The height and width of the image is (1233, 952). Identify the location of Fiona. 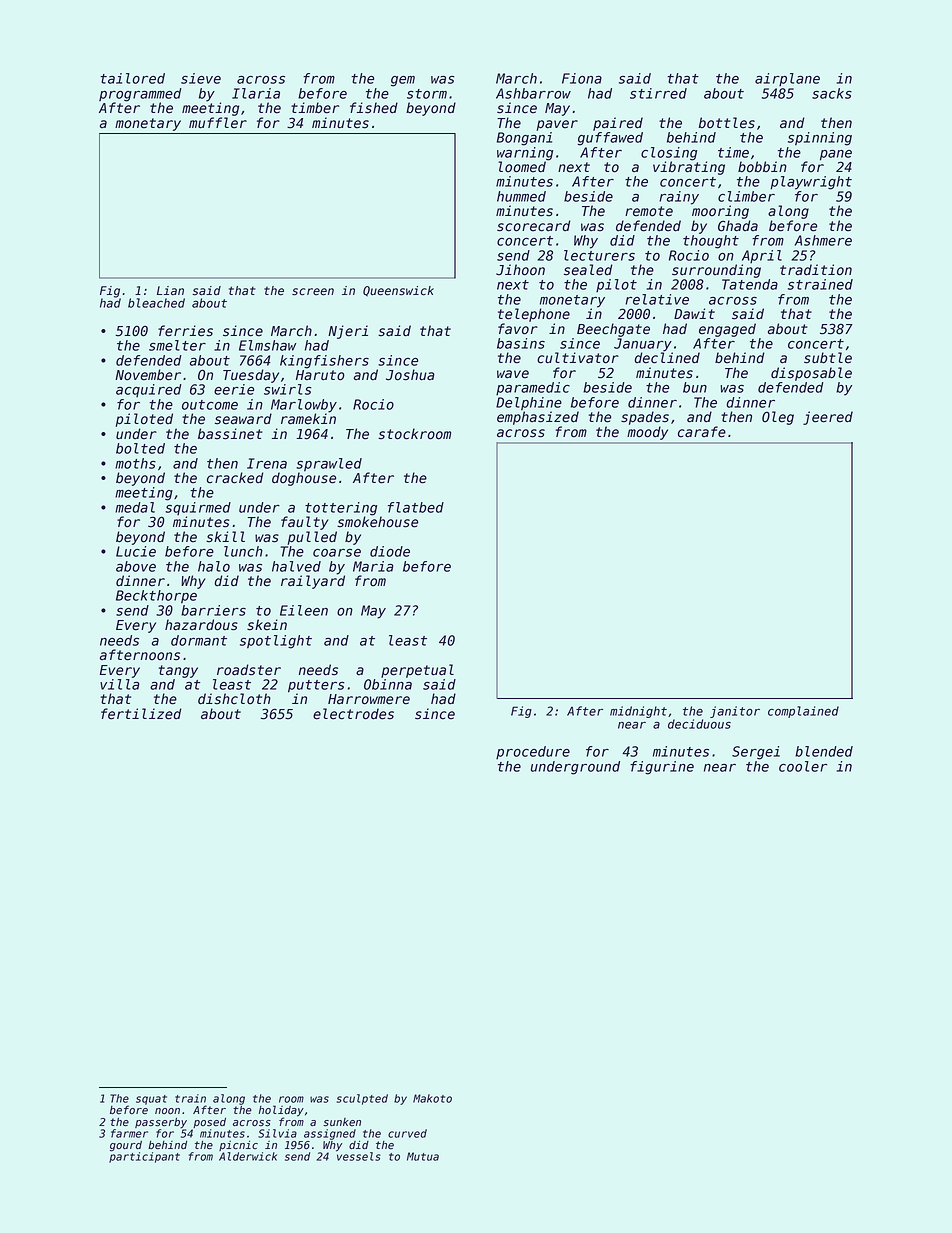
(582, 78).
